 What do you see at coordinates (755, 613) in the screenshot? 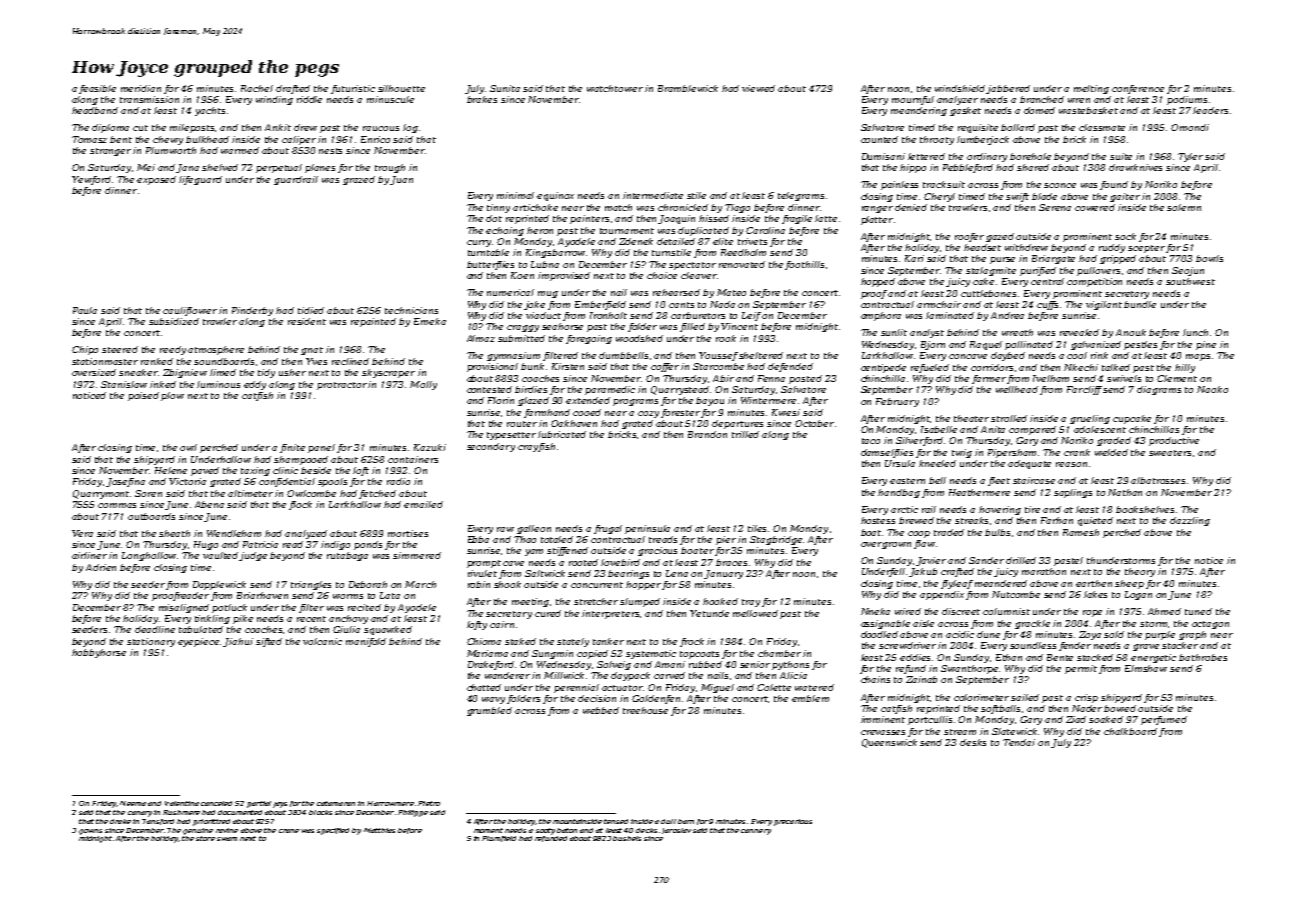
I see `mellowed` at bounding box center [755, 613].
